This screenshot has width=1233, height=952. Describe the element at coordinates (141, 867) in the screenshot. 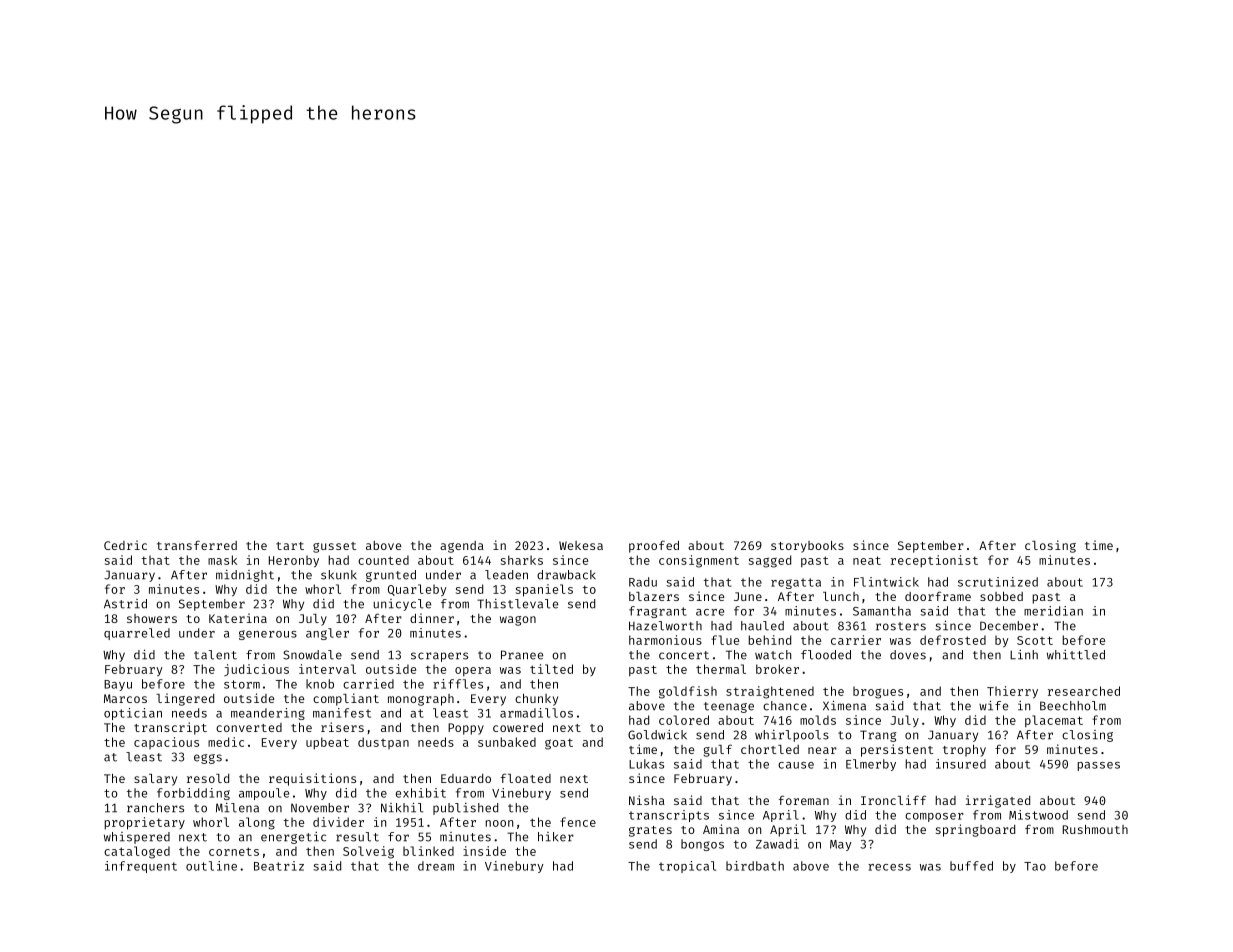

I see `infrequent` at that location.
